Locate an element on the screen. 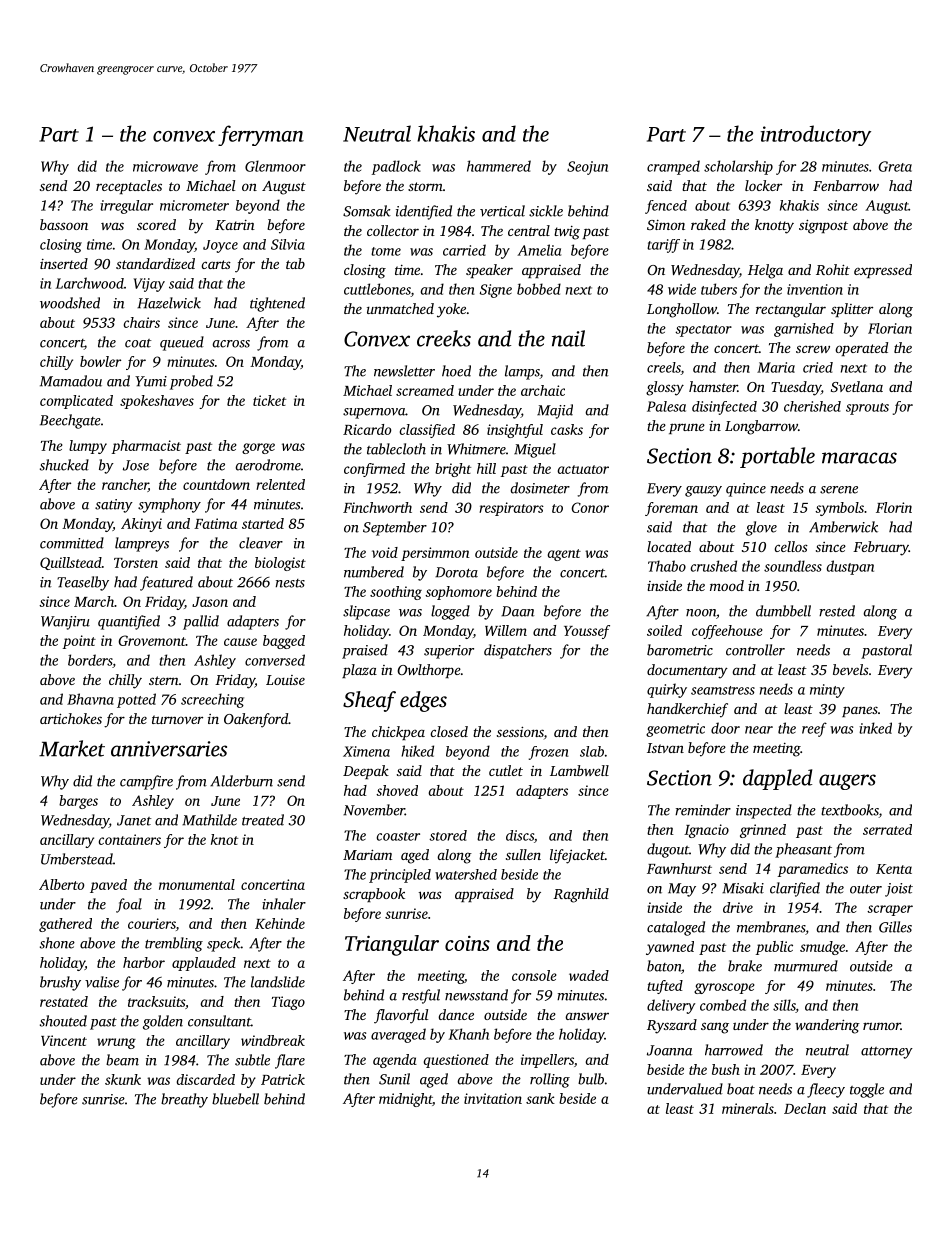 The image size is (952, 1233). edges is located at coordinates (423, 701).
